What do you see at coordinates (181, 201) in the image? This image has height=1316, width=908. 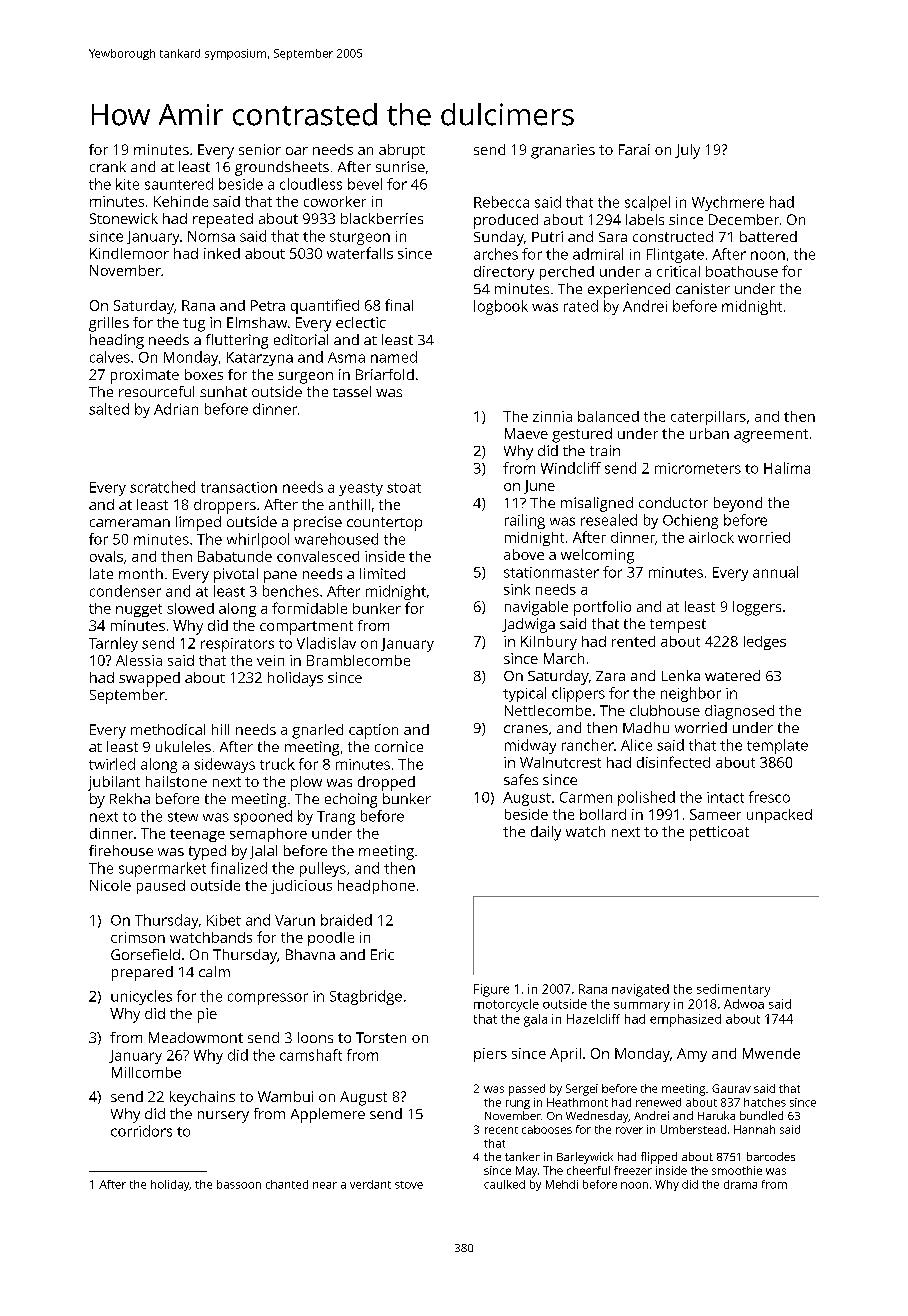 I see `Kehinde` at bounding box center [181, 201].
